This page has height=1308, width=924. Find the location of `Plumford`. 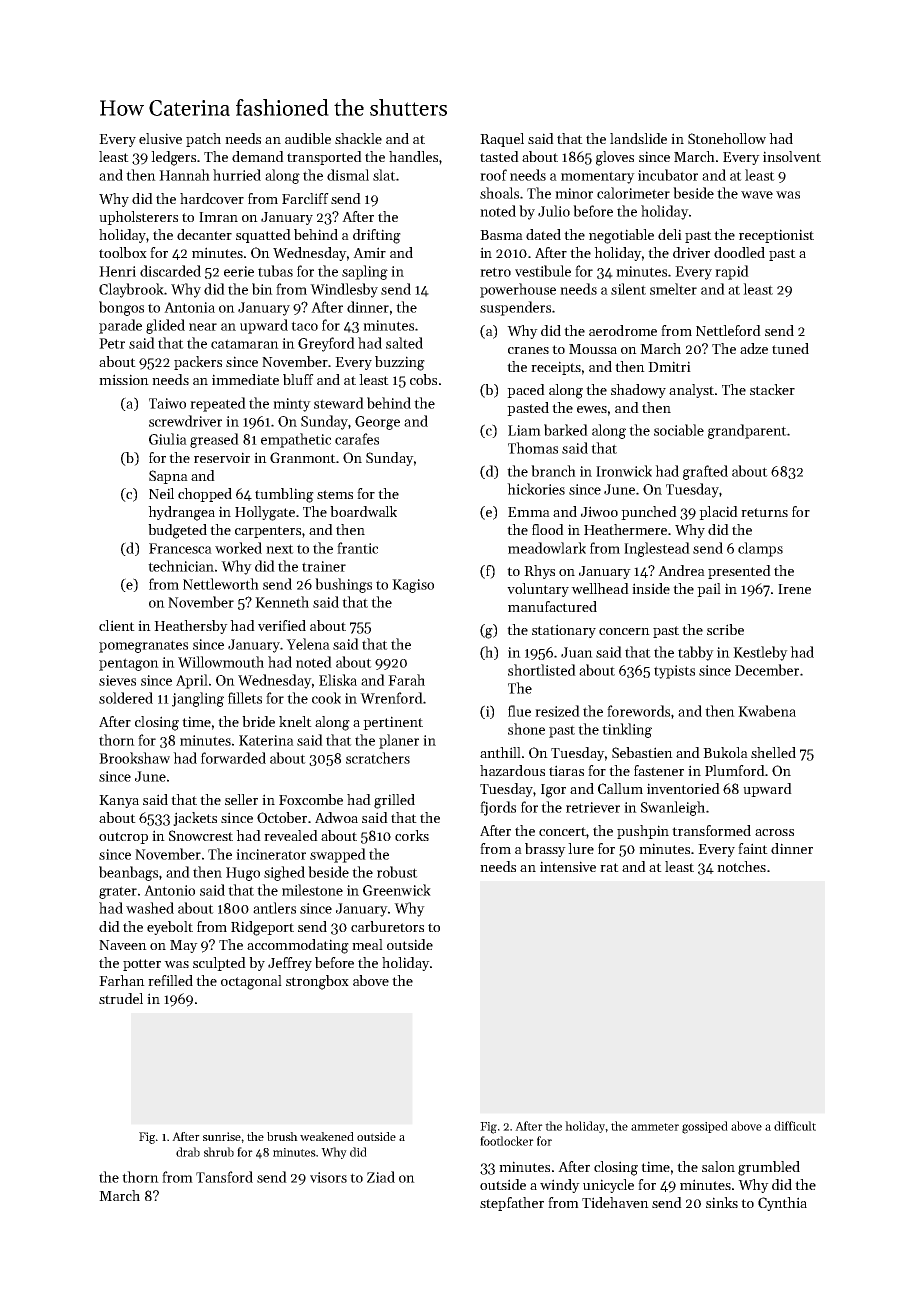

Plumford is located at coordinates (735, 770).
